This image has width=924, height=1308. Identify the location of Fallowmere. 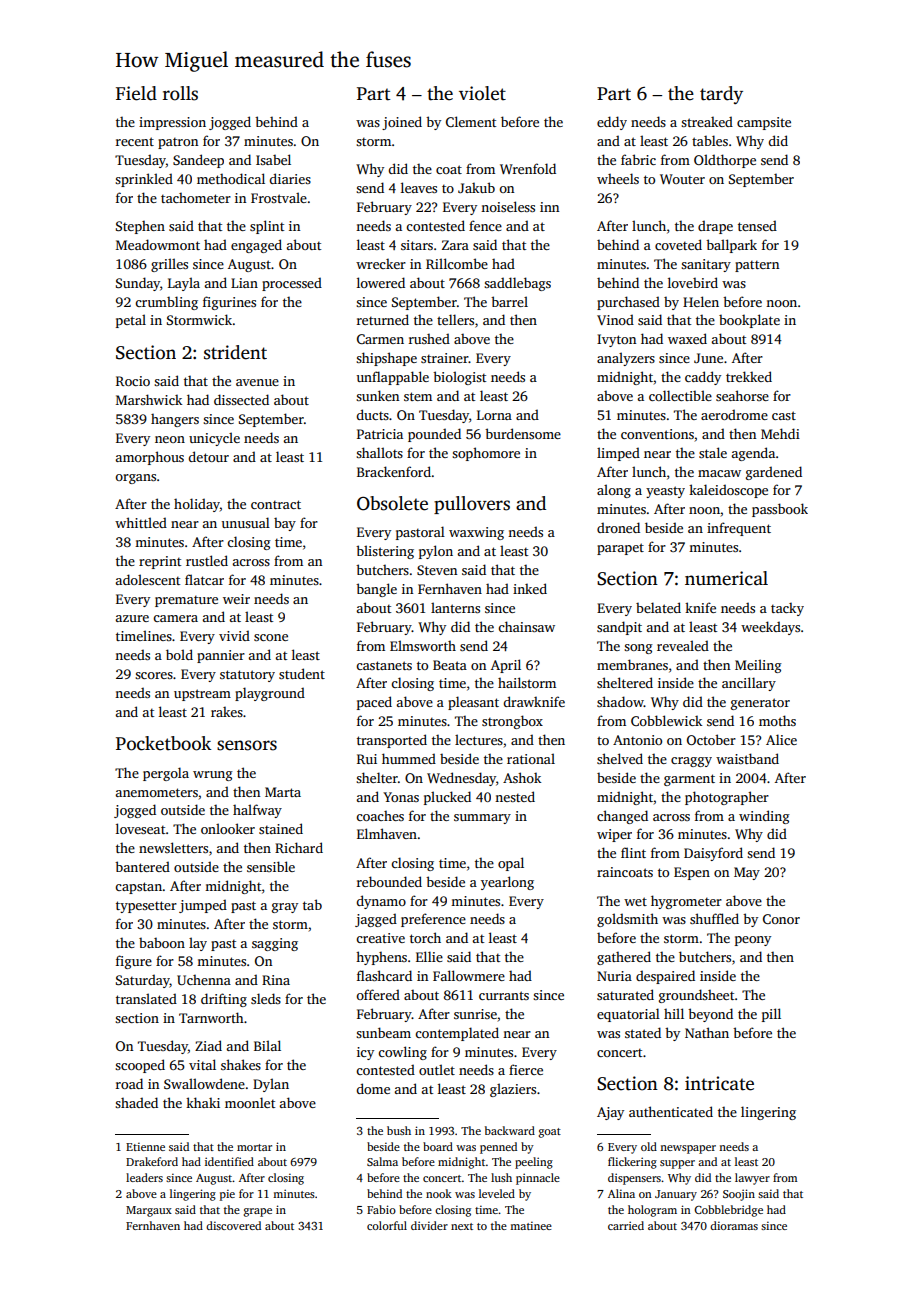
(469, 975).
